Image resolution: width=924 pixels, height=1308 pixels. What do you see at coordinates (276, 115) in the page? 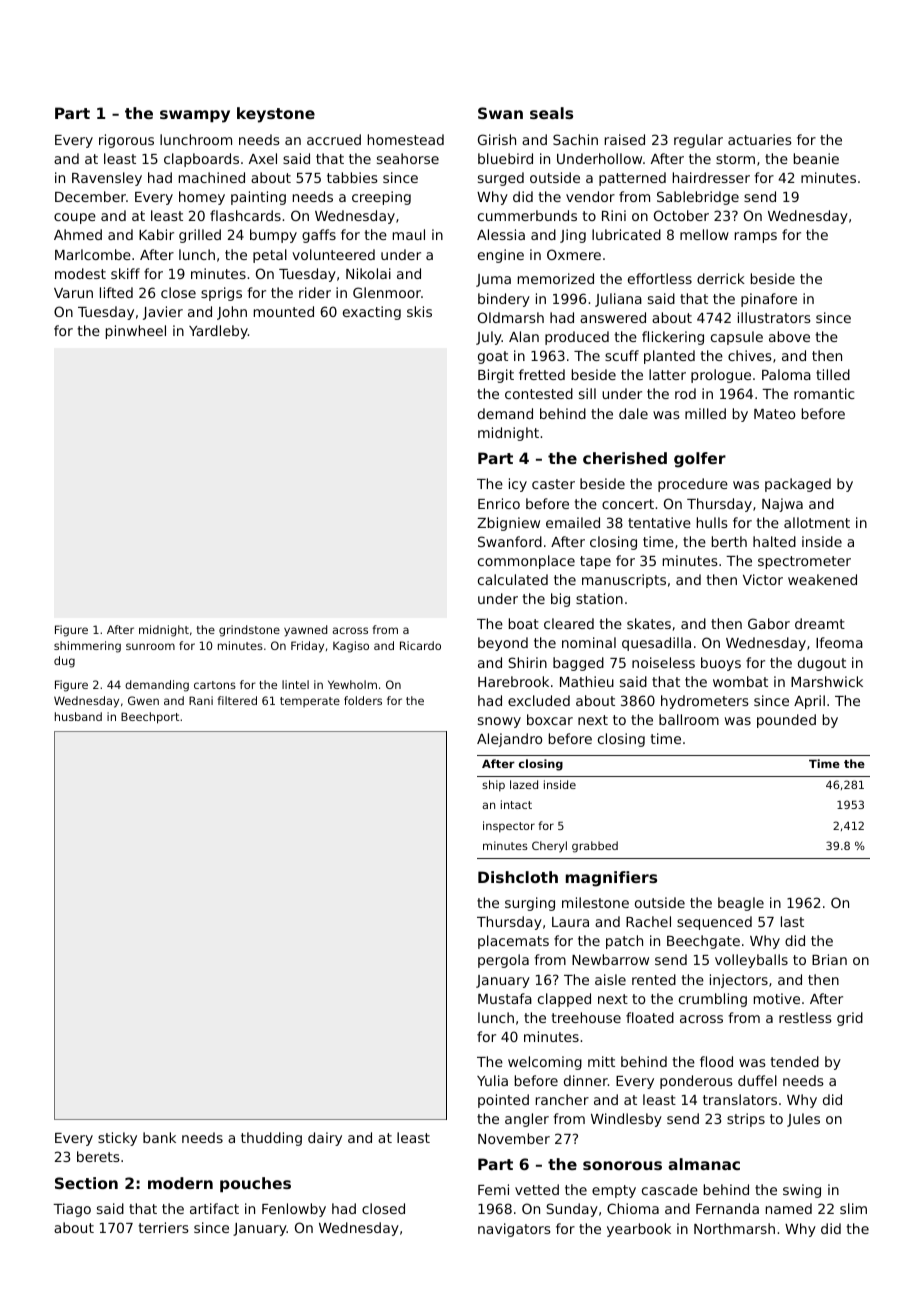
I see `keystone` at bounding box center [276, 115].
